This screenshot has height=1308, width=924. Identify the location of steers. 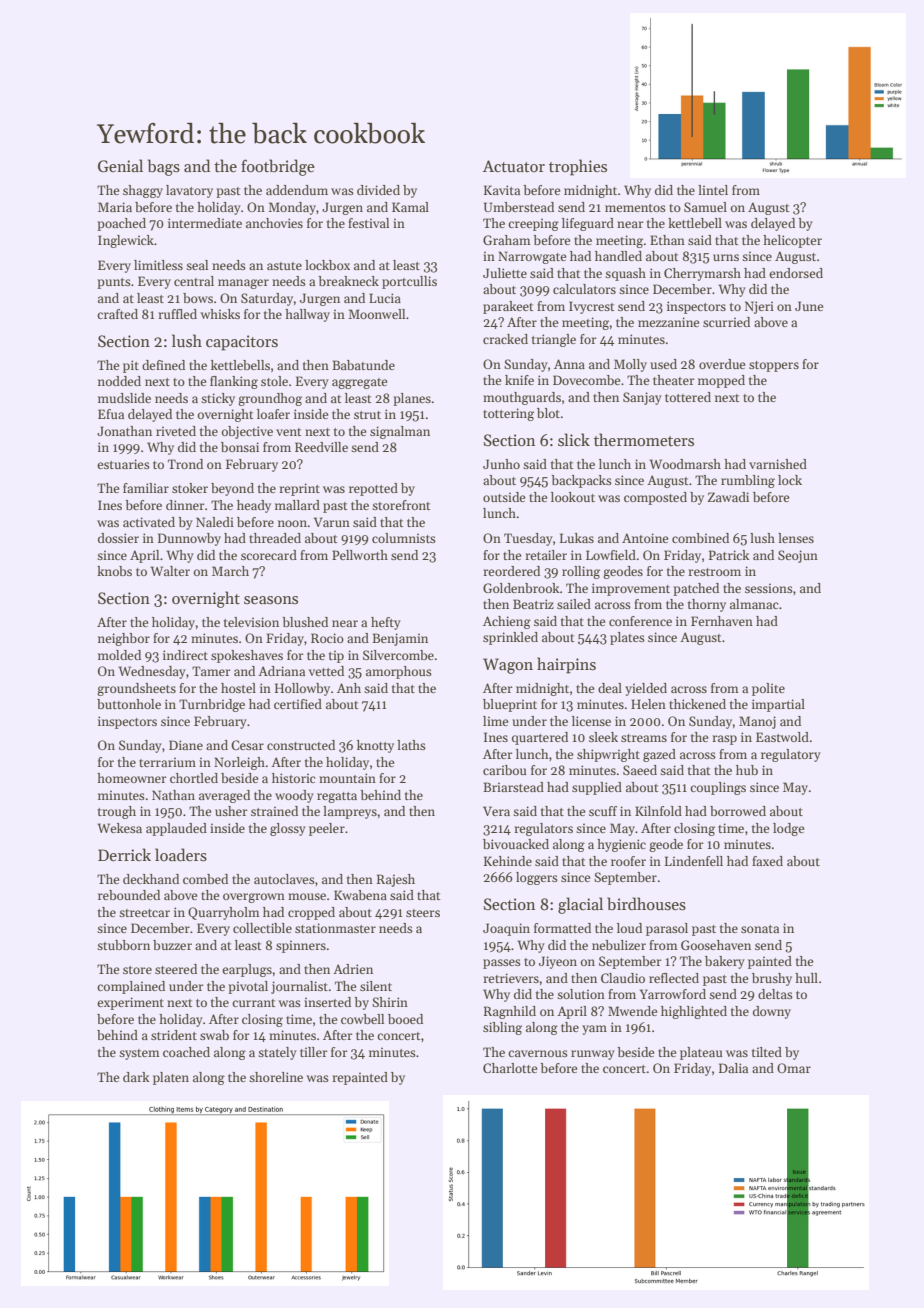
(423, 913).
